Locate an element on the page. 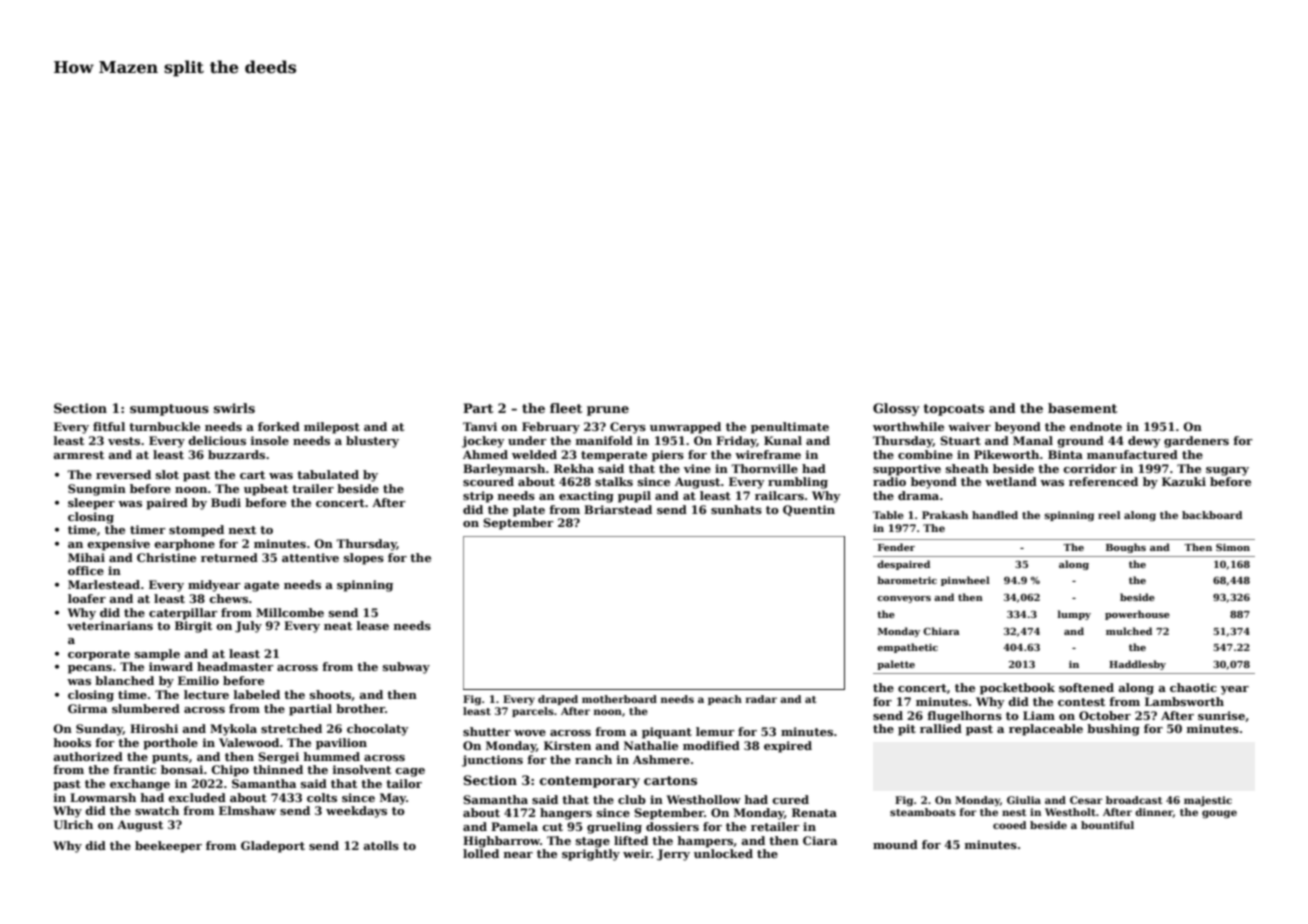  fitful is located at coordinates (109, 426).
